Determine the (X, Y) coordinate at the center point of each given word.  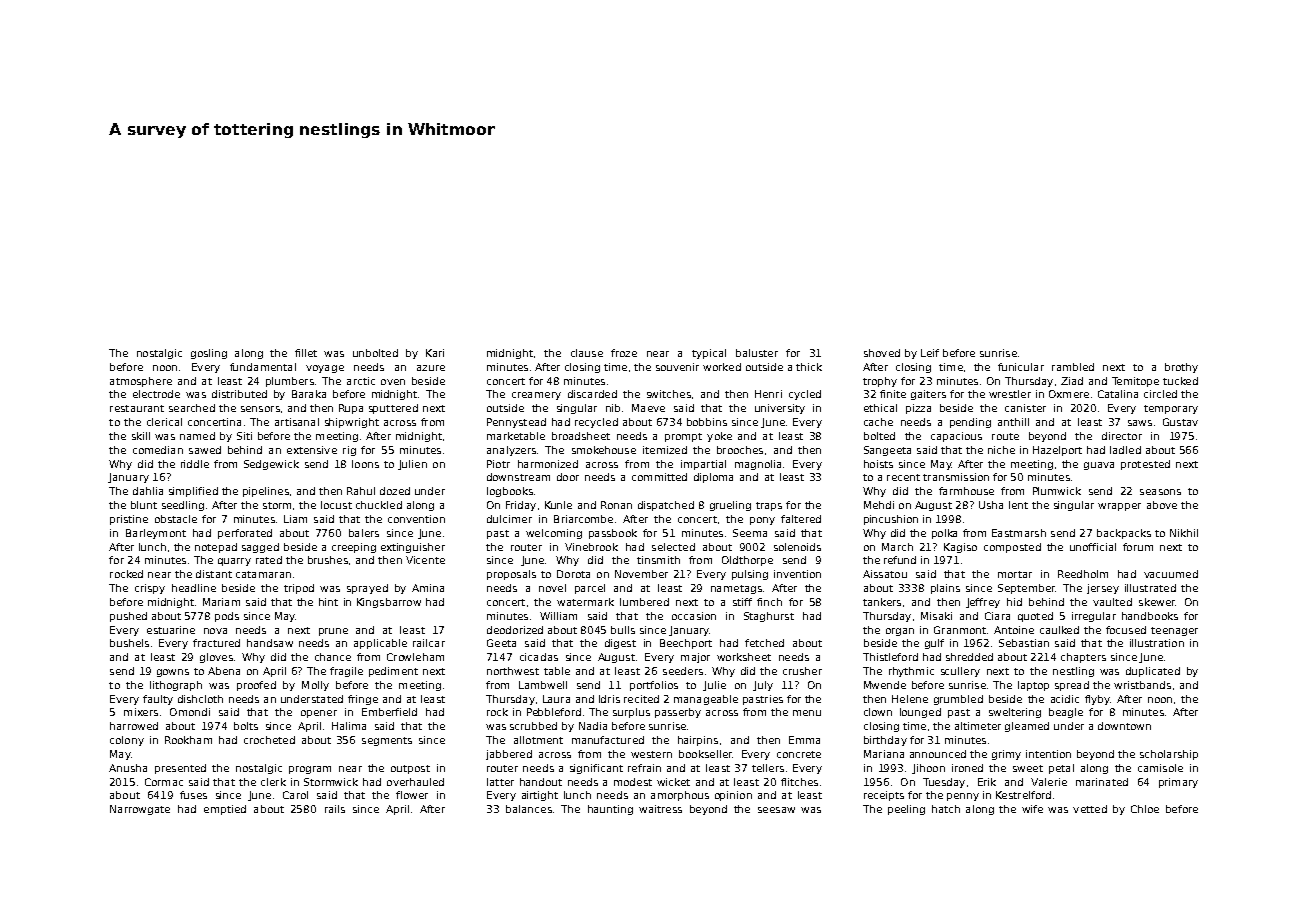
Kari (435, 353)
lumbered (644, 602)
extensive (312, 450)
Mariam (221, 602)
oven (393, 382)
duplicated (1153, 672)
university (780, 409)
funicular (1021, 367)
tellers (768, 768)
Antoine (1014, 630)
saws (1140, 423)
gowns (173, 673)
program (310, 770)
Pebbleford (554, 712)
